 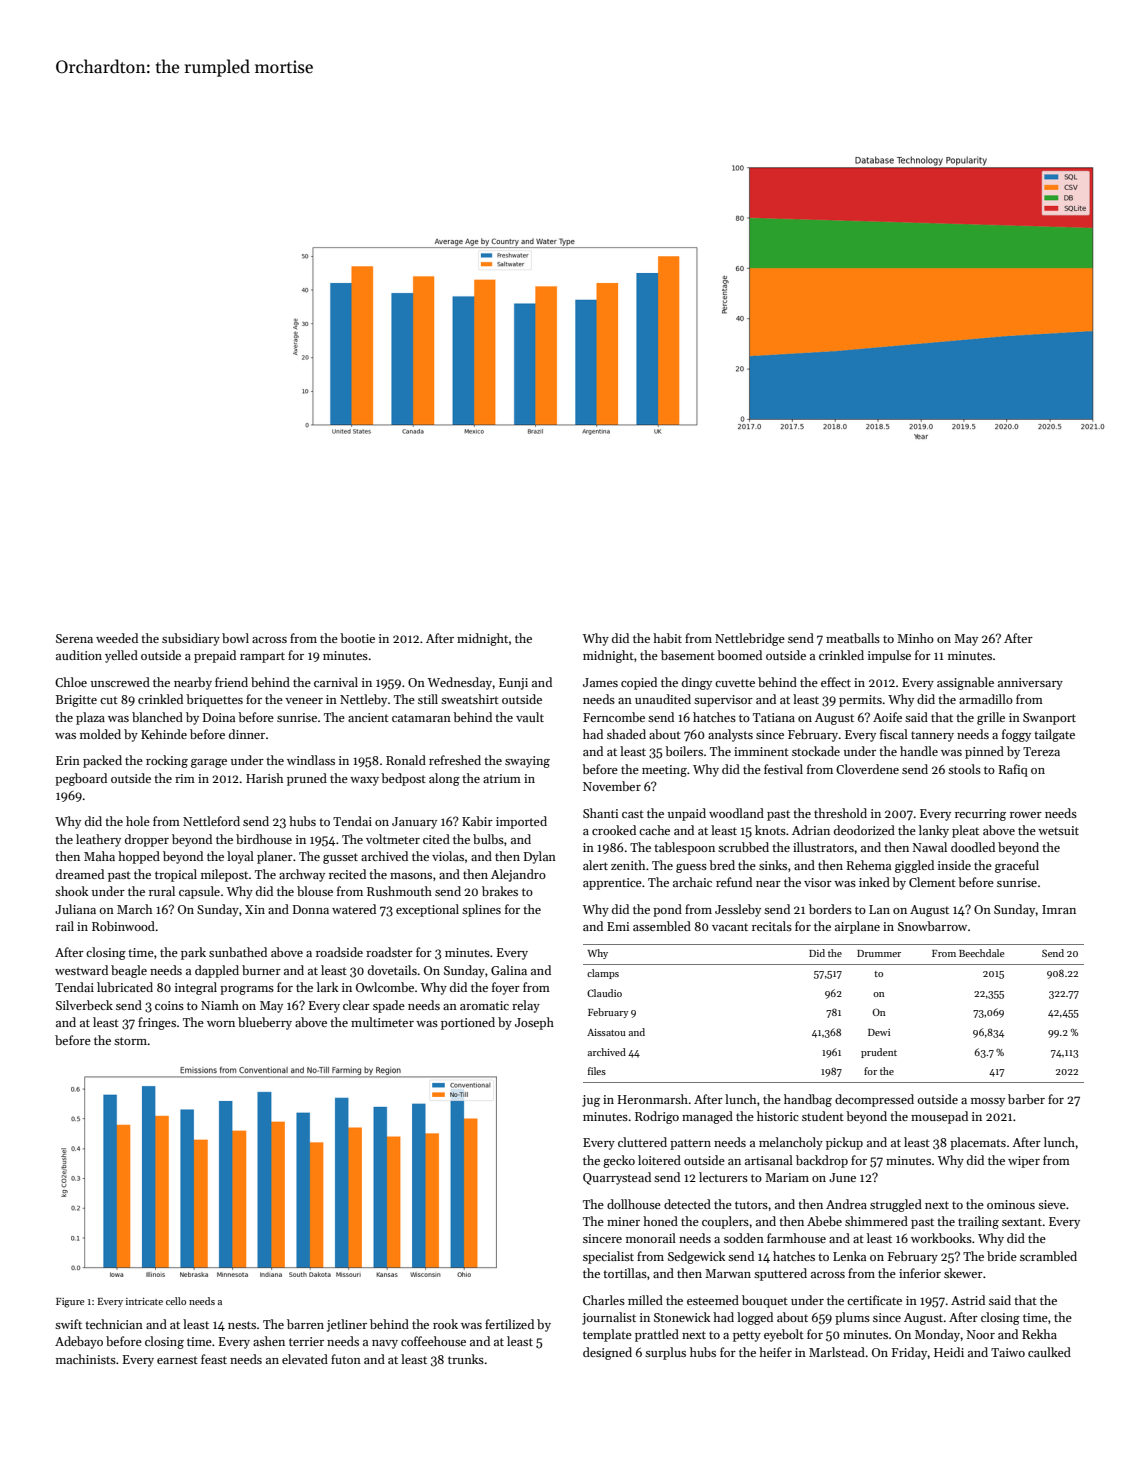 I want to click on tailgate, so click(x=1054, y=735).
